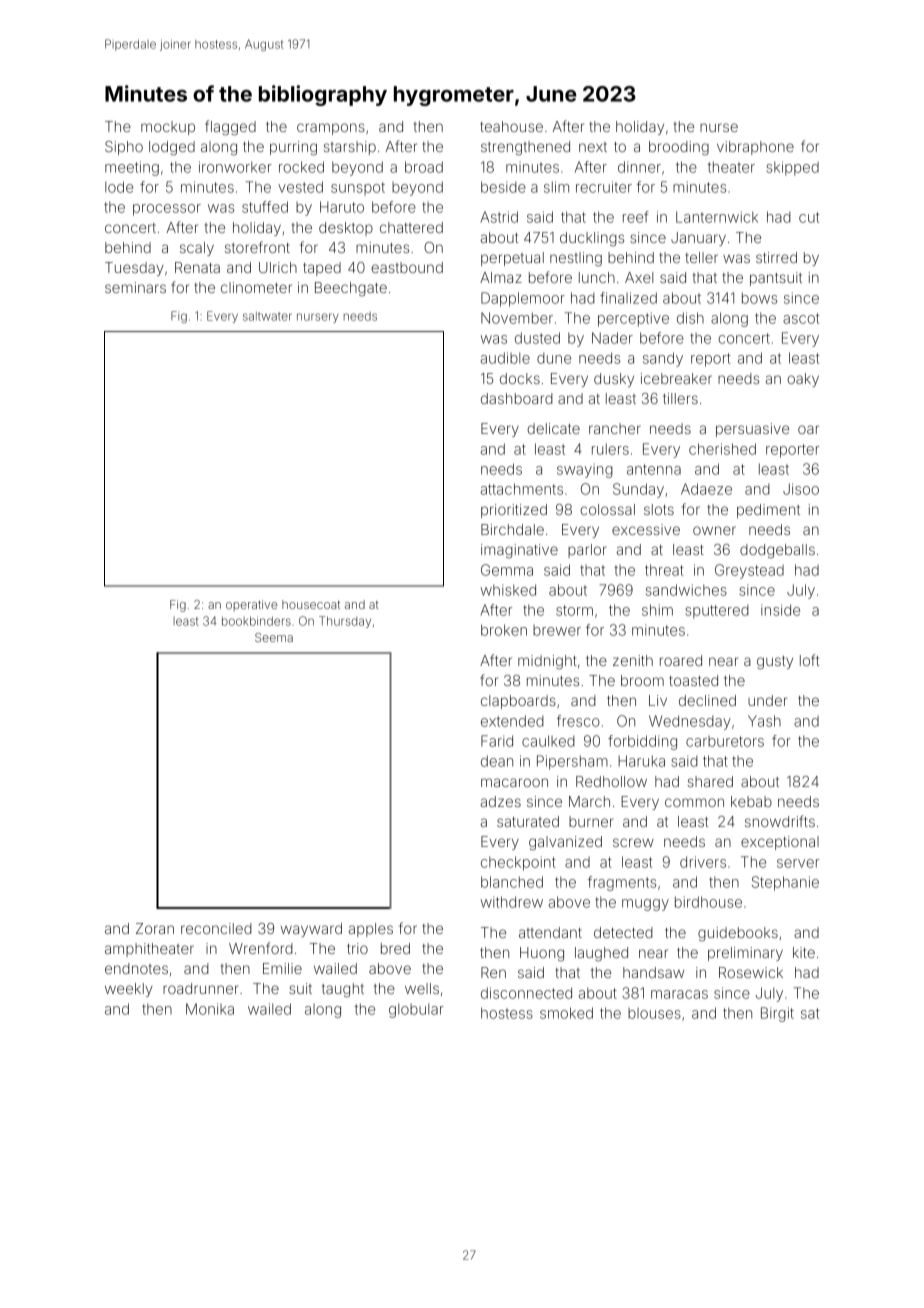 This screenshot has height=1308, width=924. I want to click on wayward, so click(311, 930).
